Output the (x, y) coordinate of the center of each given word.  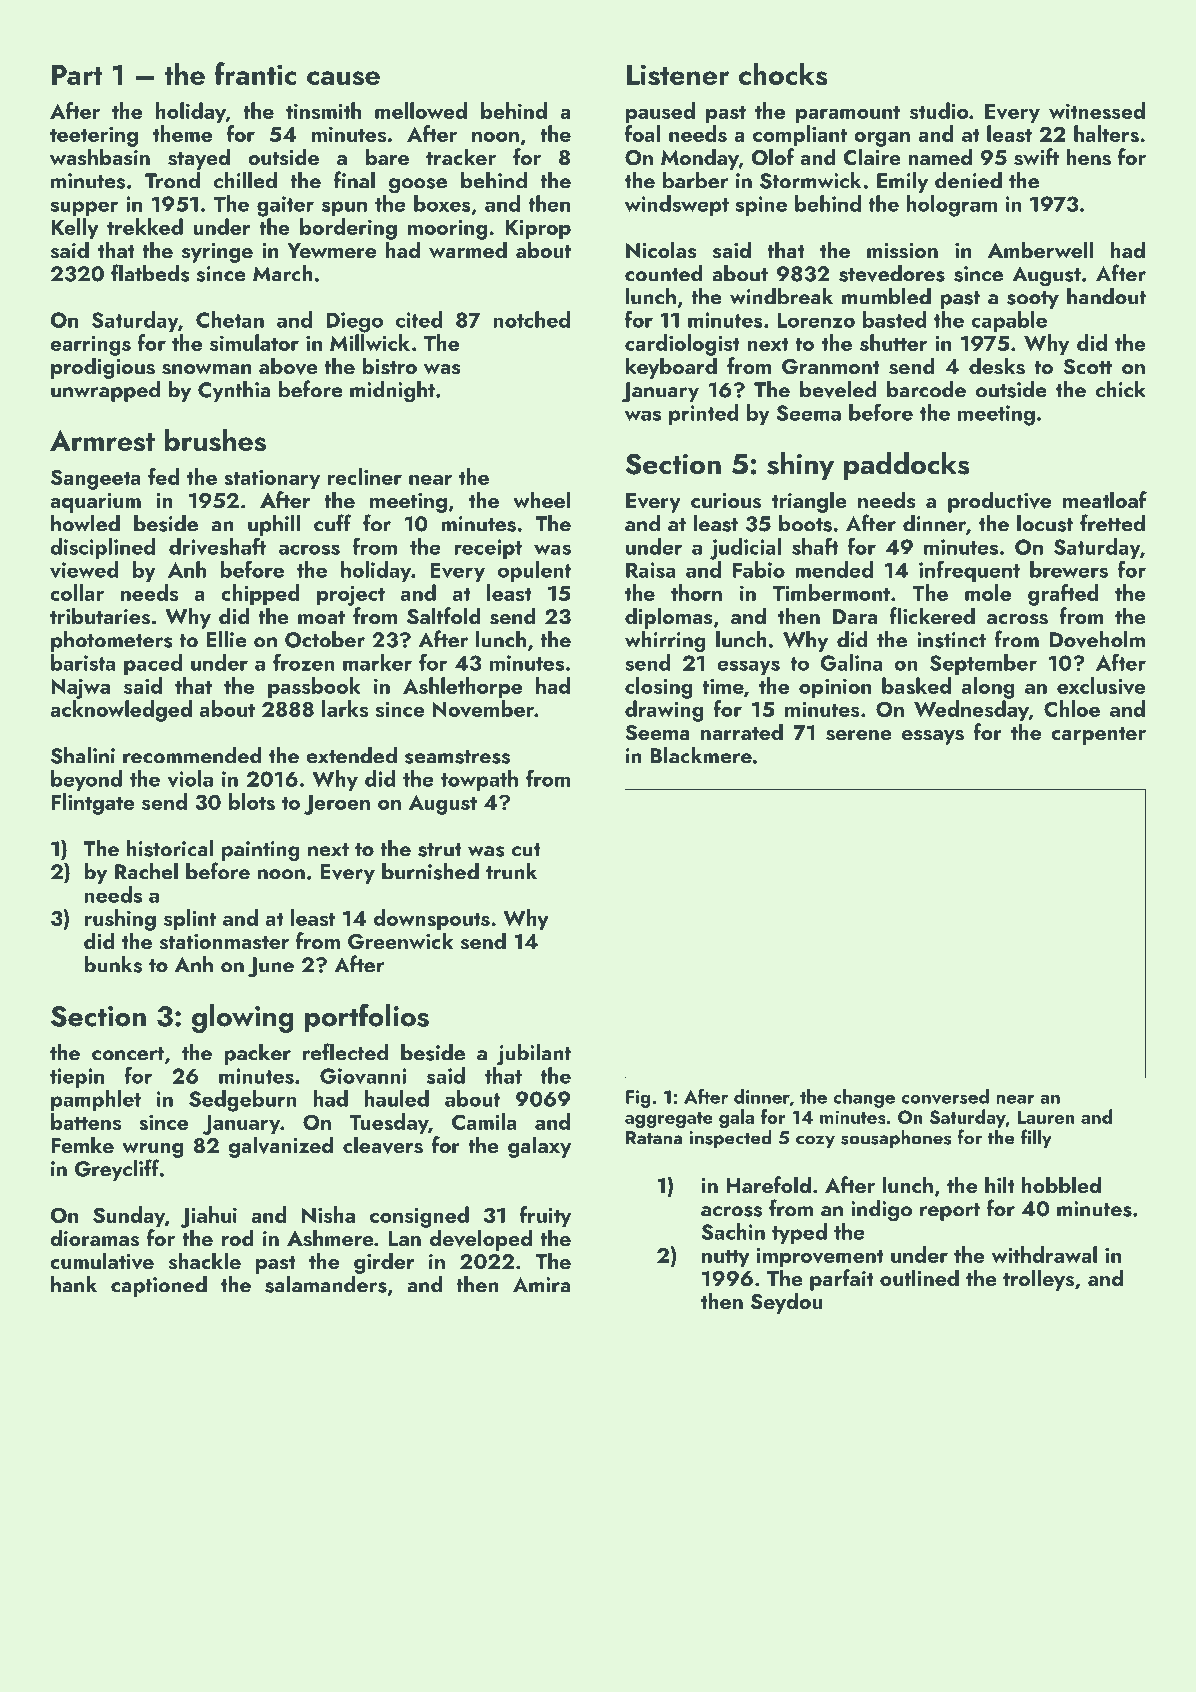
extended (351, 755)
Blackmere (701, 755)
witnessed (1097, 110)
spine (761, 206)
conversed (945, 1096)
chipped (260, 595)
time (723, 686)
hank (74, 1284)
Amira (541, 1285)
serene (859, 735)
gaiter (285, 206)
